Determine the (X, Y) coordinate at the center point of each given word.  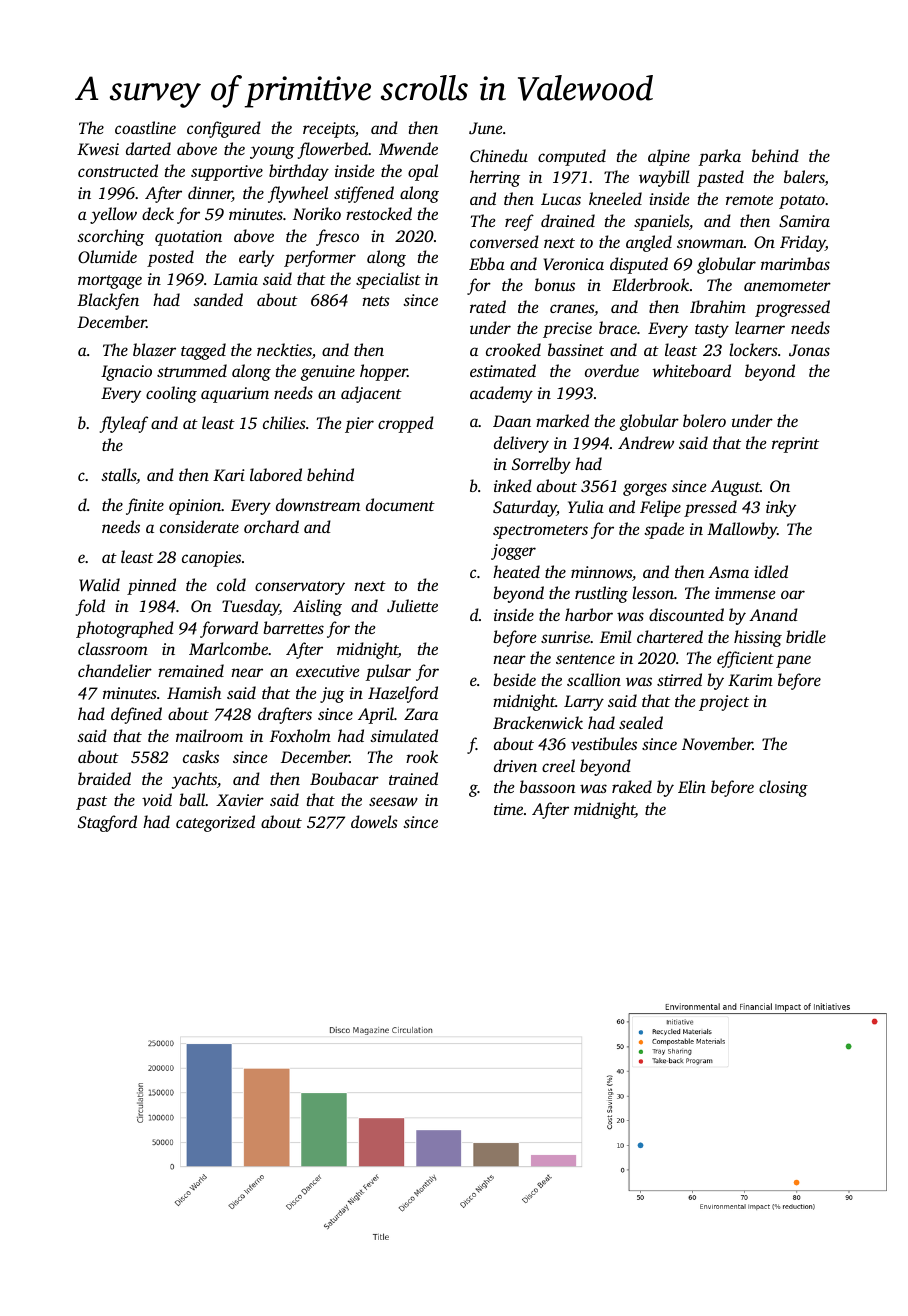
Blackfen (108, 301)
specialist (388, 280)
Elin (692, 786)
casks (201, 756)
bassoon (548, 786)
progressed (792, 308)
